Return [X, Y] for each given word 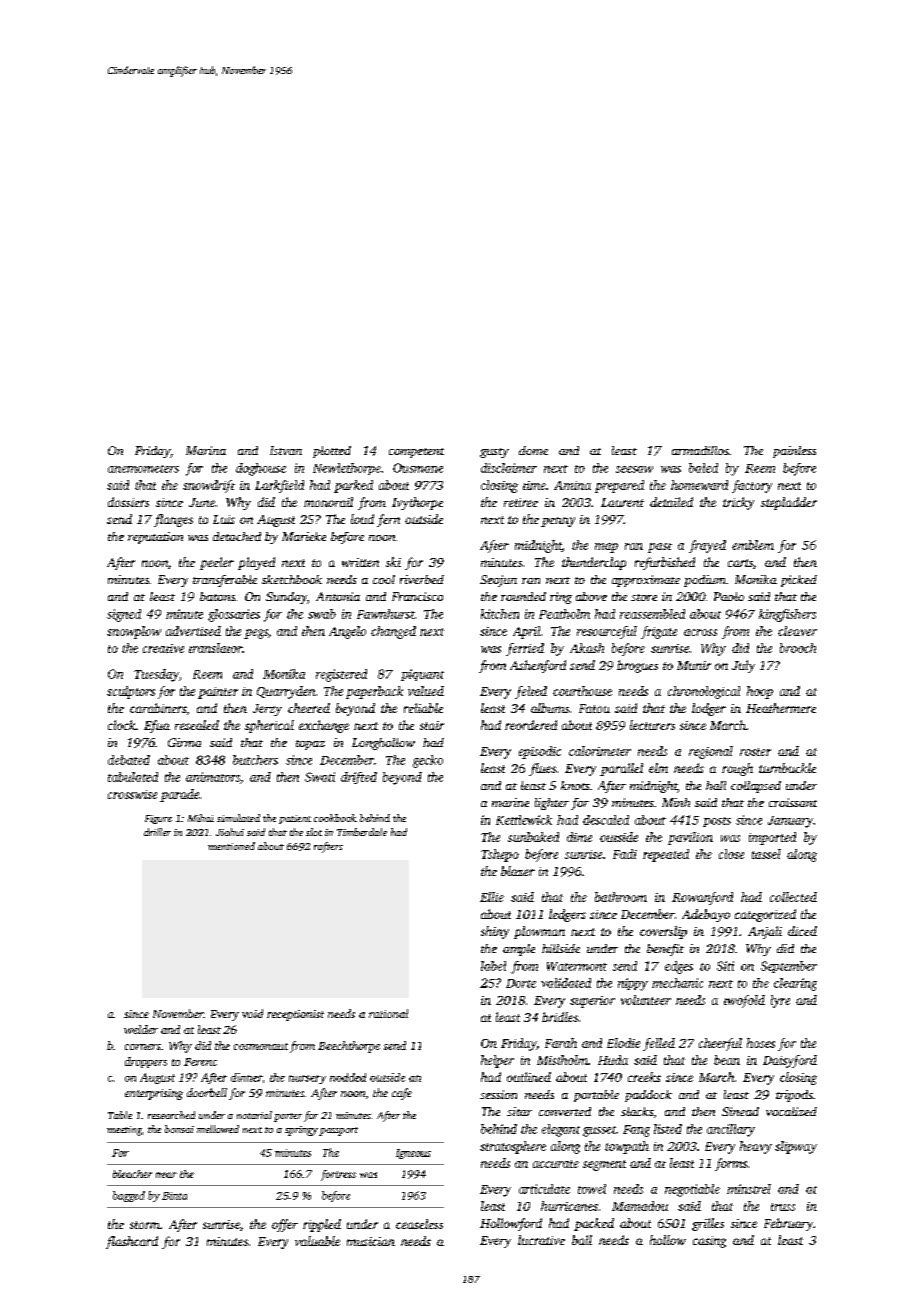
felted [531, 692]
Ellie [492, 897]
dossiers [128, 502]
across [700, 632]
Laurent [622, 502]
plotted [332, 452]
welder [141, 1029]
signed [124, 615]
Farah [561, 1043]
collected [793, 897]
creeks [644, 1077]
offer [285, 1225]
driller [157, 832]
